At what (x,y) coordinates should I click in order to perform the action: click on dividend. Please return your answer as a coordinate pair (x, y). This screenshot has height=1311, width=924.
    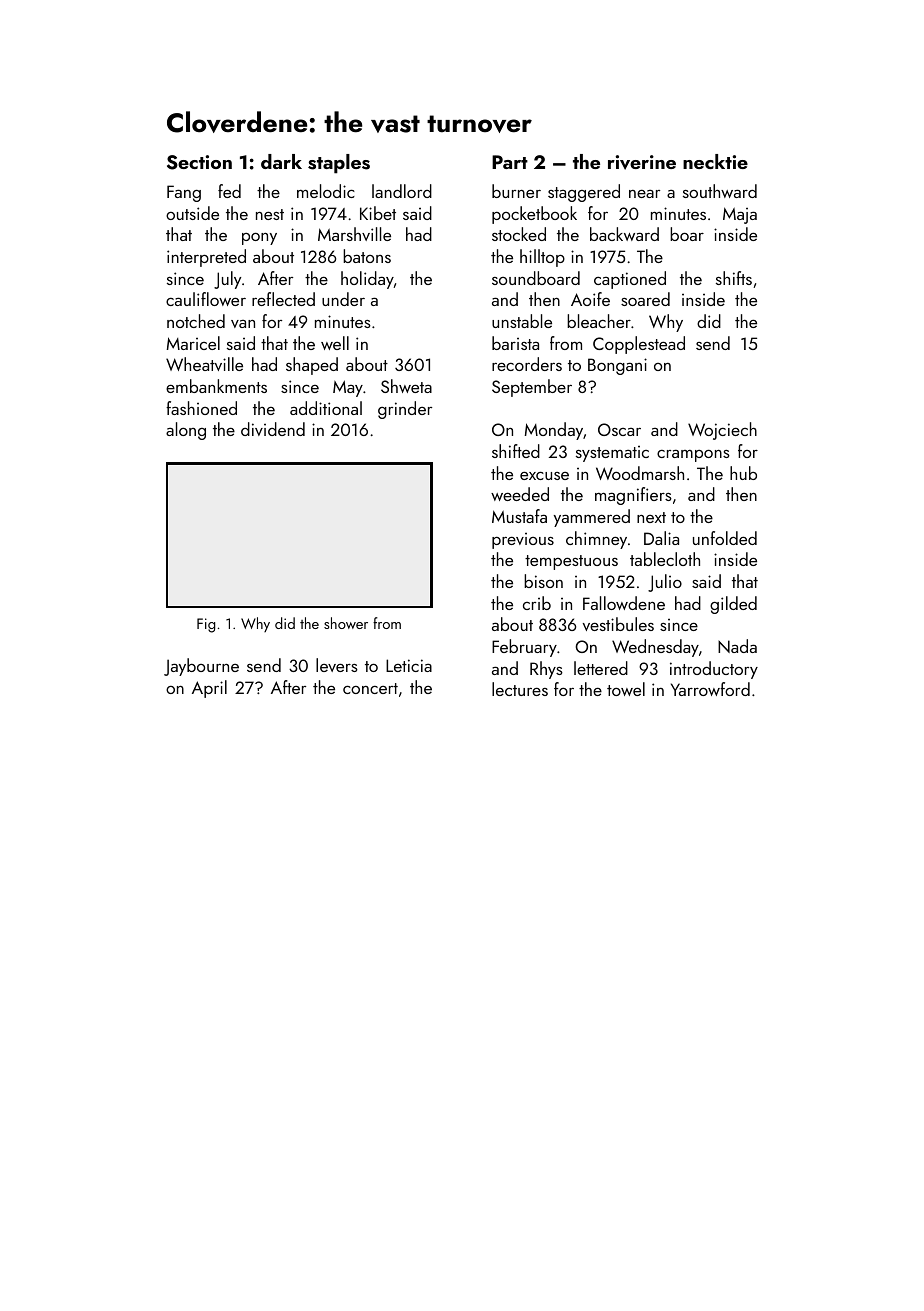
    Looking at the image, I should click on (273, 429).
